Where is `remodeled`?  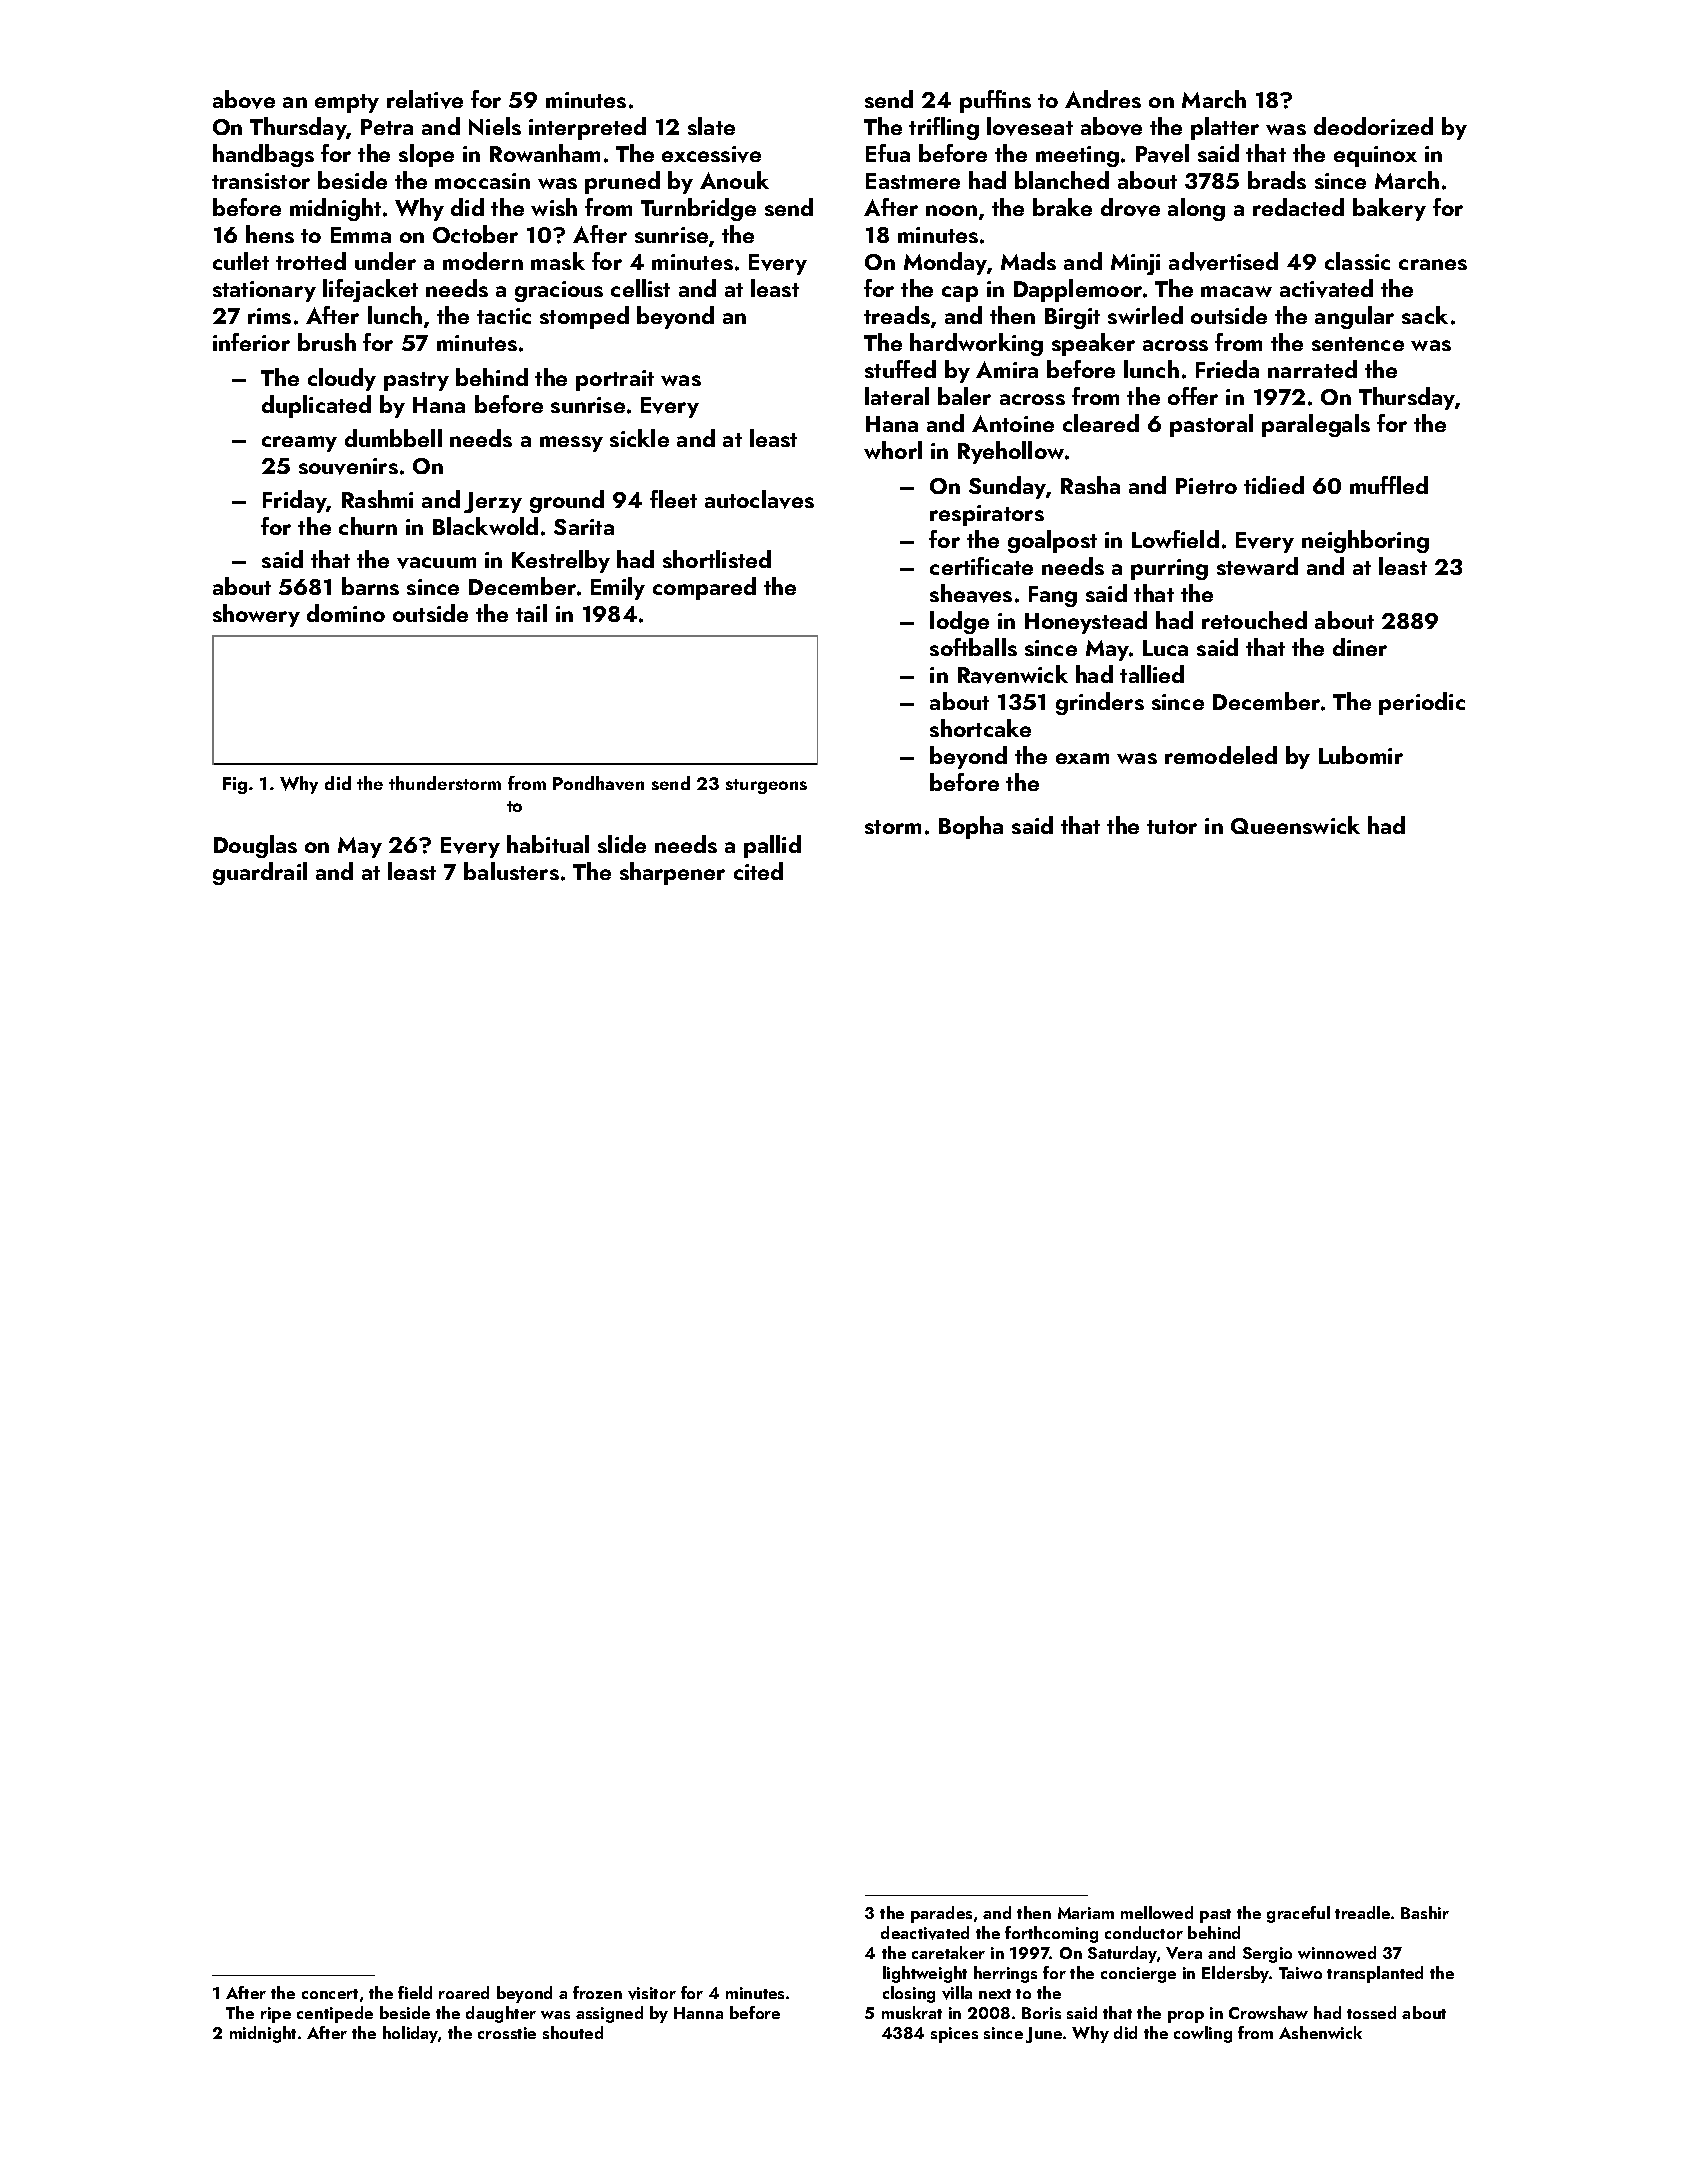 remodeled is located at coordinates (1221, 755).
